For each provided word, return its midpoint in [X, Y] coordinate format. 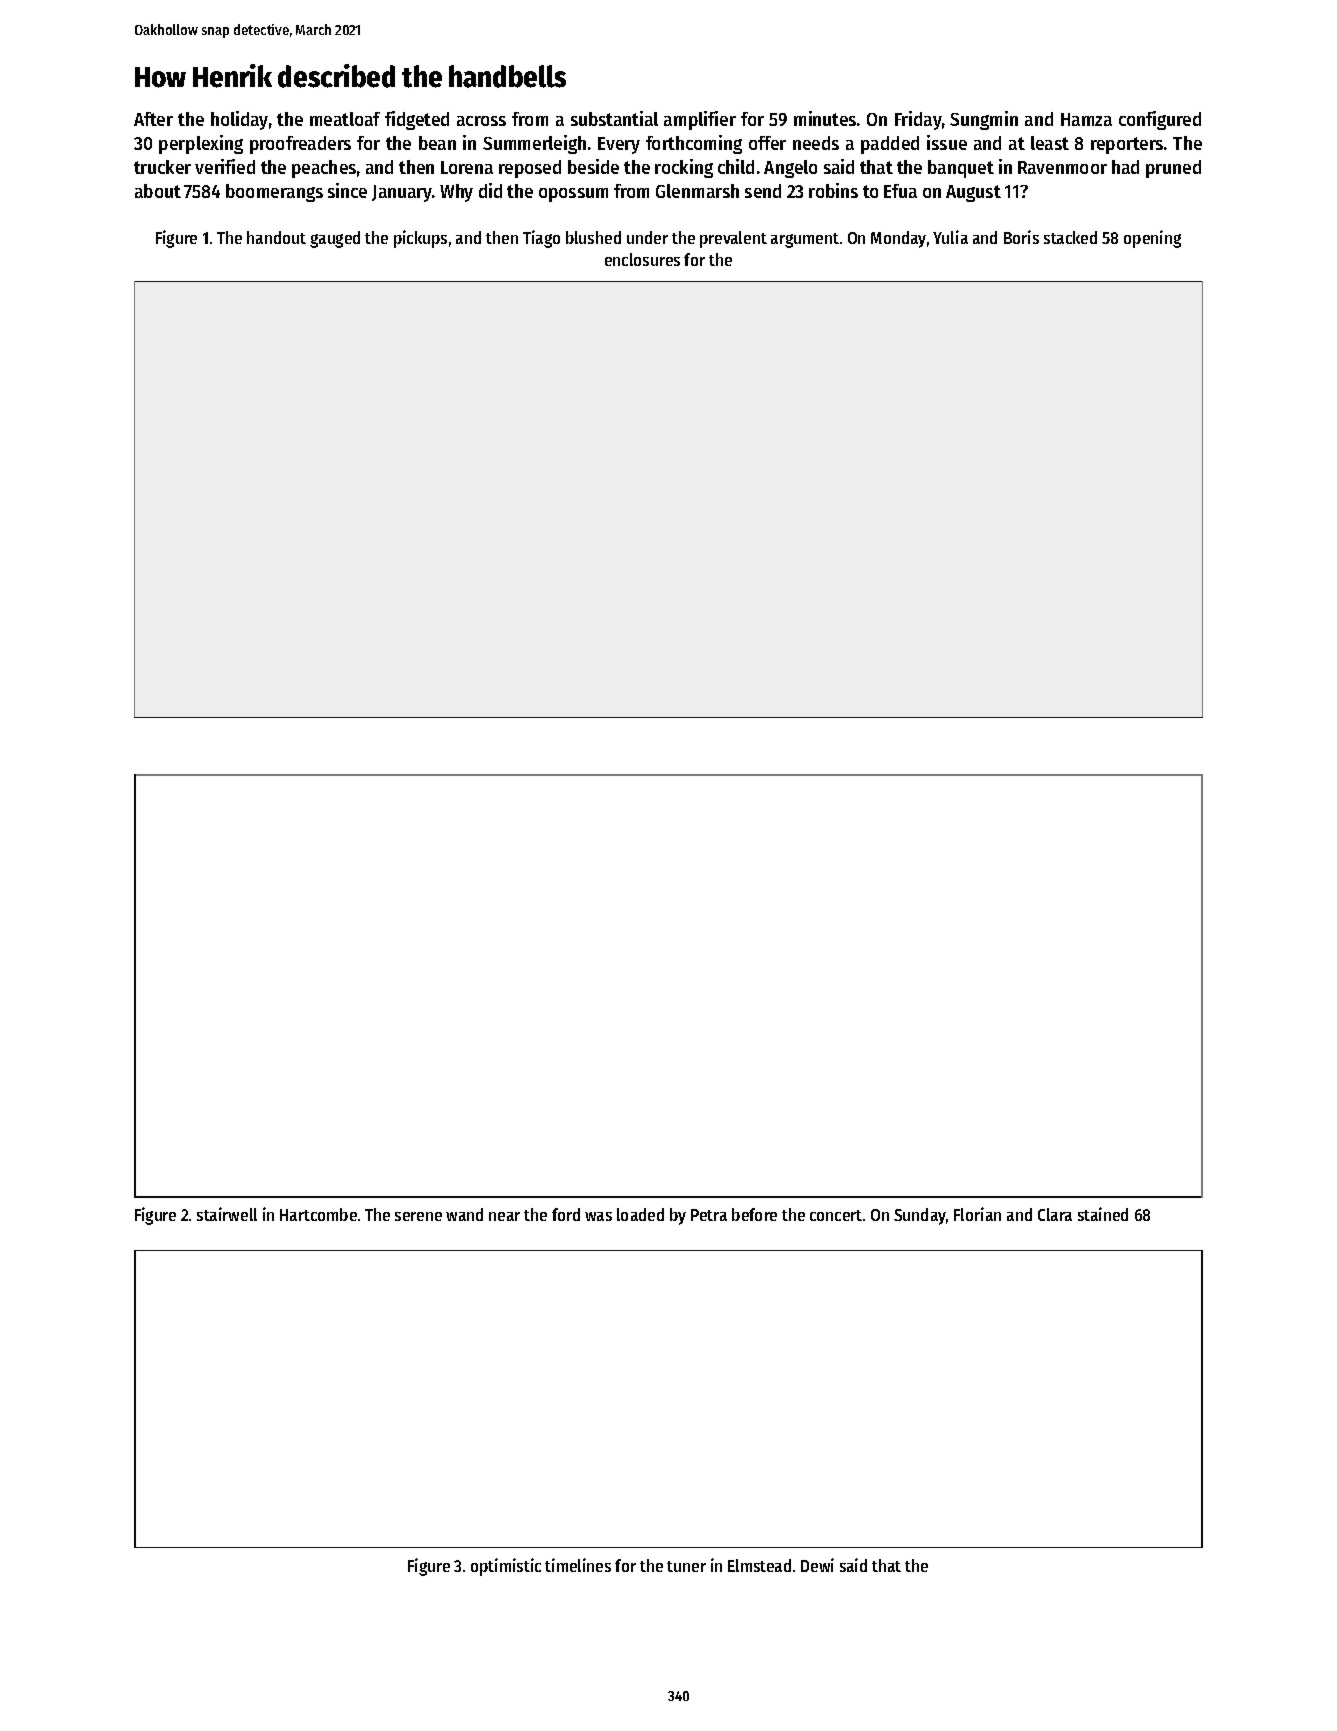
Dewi [817, 1565]
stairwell [227, 1214]
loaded [640, 1214]
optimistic [506, 1567]
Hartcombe [318, 1214]
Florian [977, 1214]
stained [1103, 1214]
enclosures [642, 259]
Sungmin [984, 120]
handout [276, 237]
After [153, 119]
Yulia [950, 237]
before [754, 1214]
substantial [614, 118]
